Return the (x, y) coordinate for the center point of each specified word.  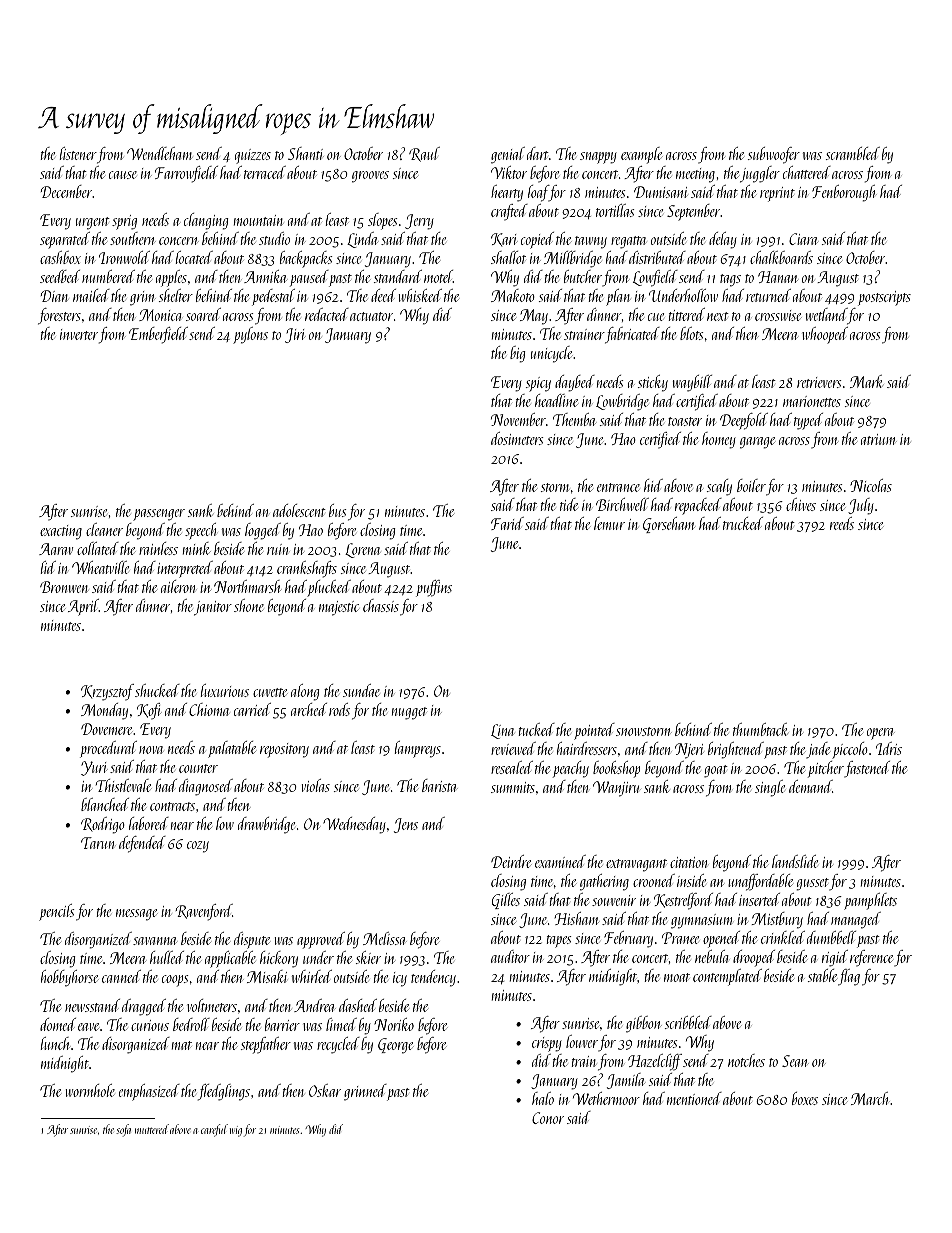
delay (723, 240)
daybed (575, 383)
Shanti (306, 153)
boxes (805, 1098)
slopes (382, 221)
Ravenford (203, 912)
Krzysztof (107, 692)
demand (810, 786)
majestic (339, 608)
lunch (55, 1043)
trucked (743, 523)
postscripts (884, 298)
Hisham (576, 918)
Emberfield (158, 335)
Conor (548, 1118)
